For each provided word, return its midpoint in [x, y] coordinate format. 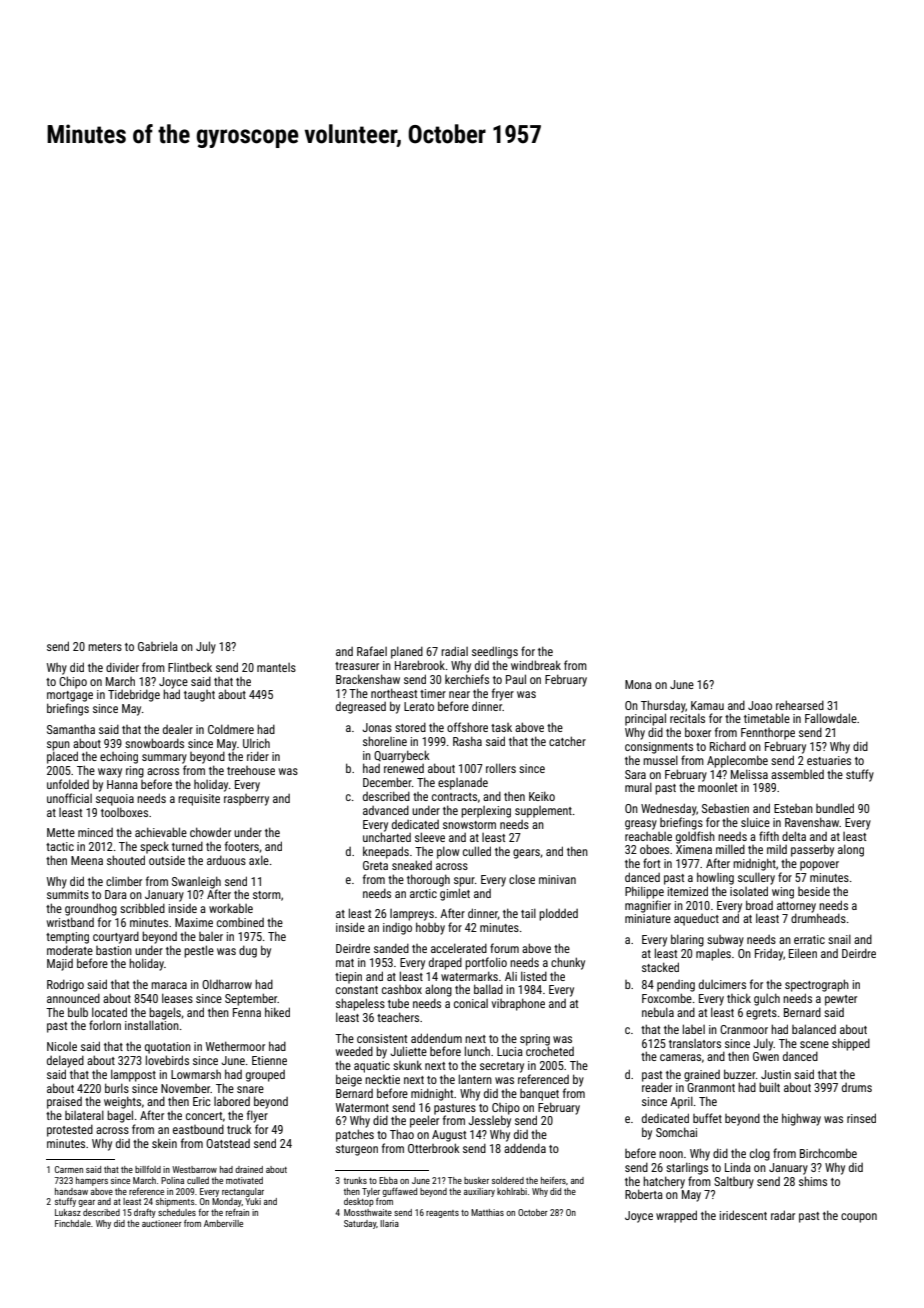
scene [814, 1044]
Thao [402, 1134]
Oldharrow [227, 984]
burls [117, 1088]
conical [471, 1003]
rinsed [861, 1118]
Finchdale [73, 1223]
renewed [404, 768]
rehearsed [800, 705]
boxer [698, 732]
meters [105, 647]
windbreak [536, 665]
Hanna [122, 784]
